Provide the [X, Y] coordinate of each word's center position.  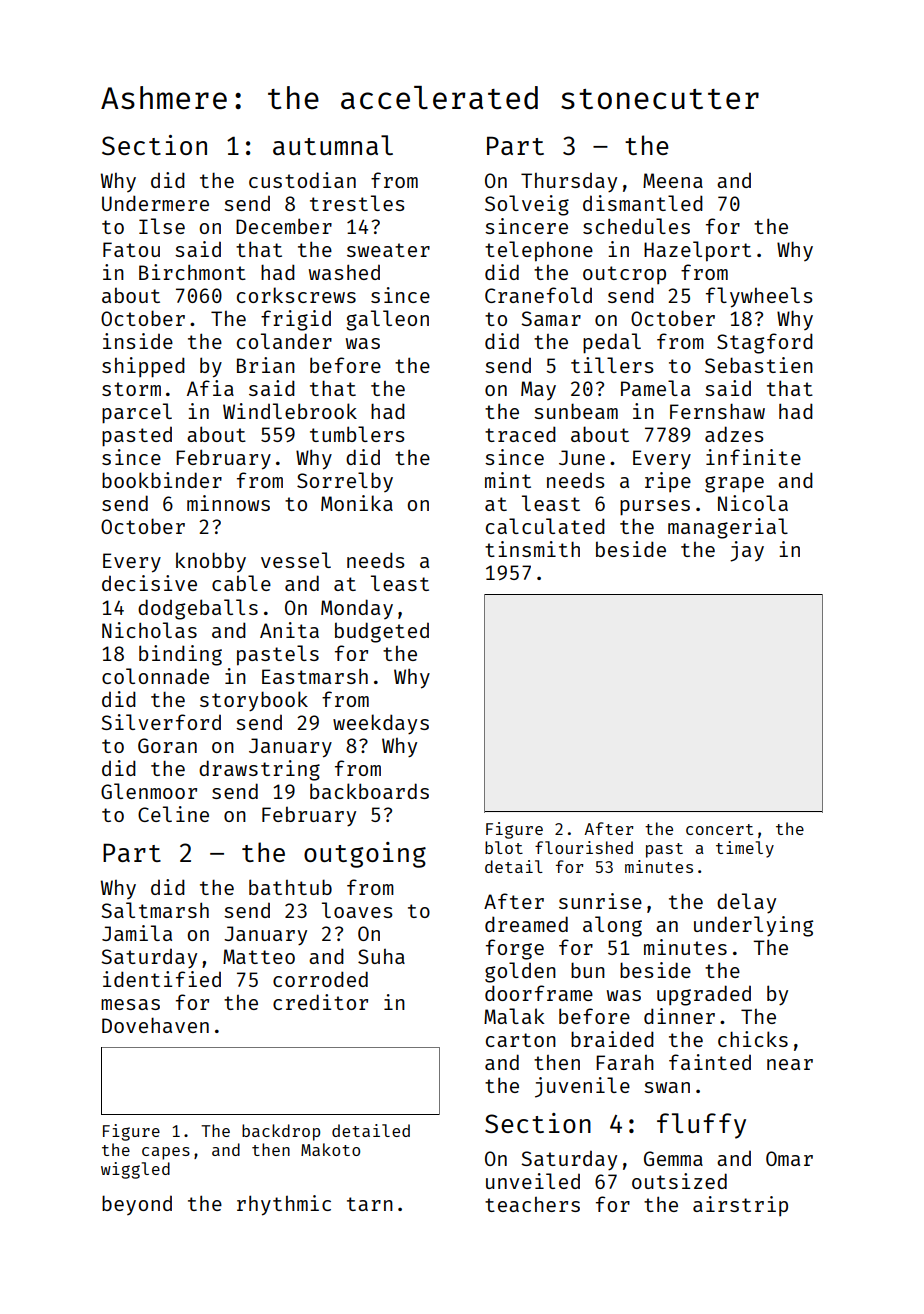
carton [521, 1040]
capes [166, 1153]
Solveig [527, 205]
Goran [167, 745]
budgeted [382, 632]
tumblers [357, 434]
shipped [143, 367]
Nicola [753, 503]
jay [747, 551]
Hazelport [697, 251]
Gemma [673, 1158]
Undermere [155, 203]
